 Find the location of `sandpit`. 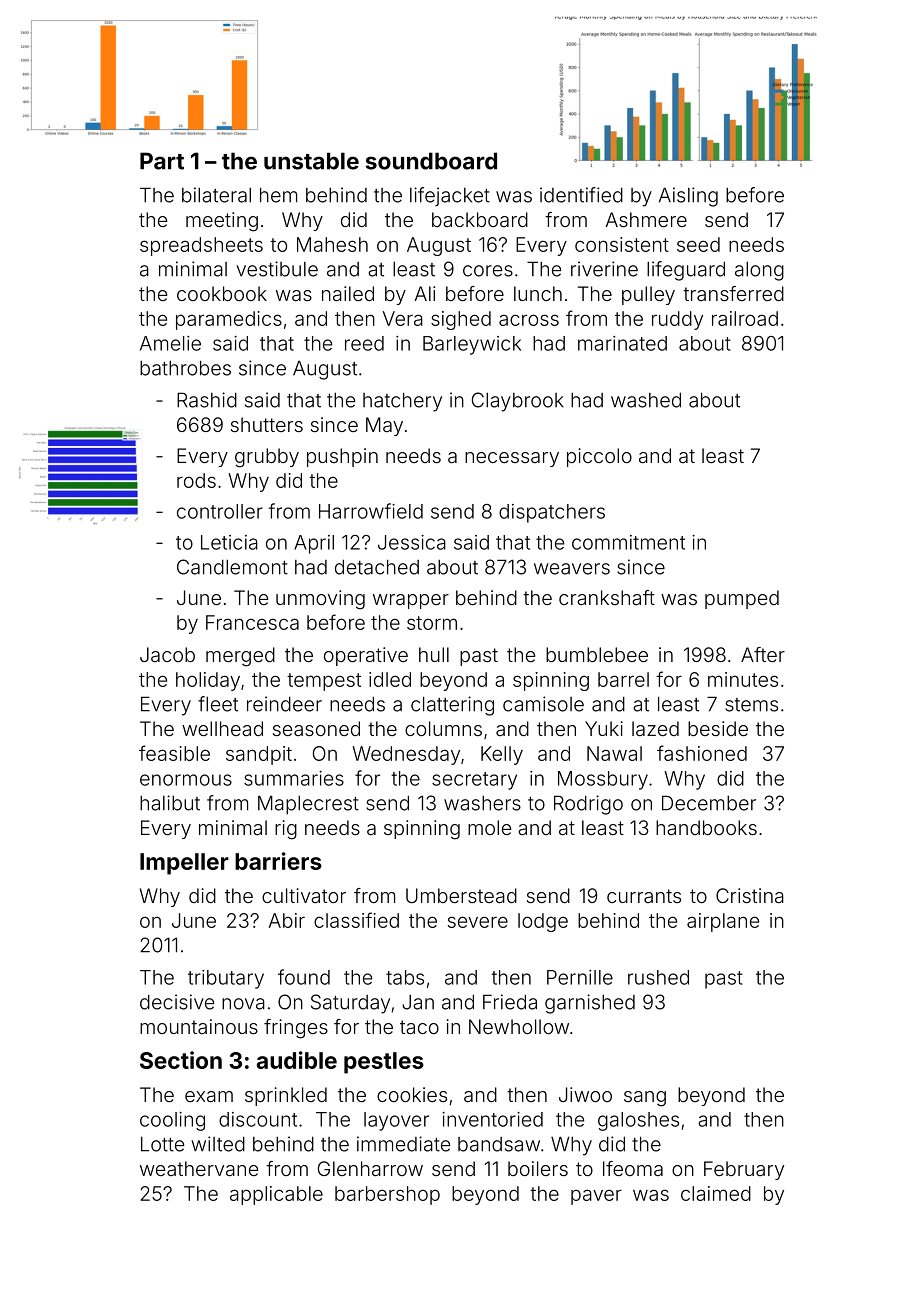

sandpit is located at coordinates (259, 755).
